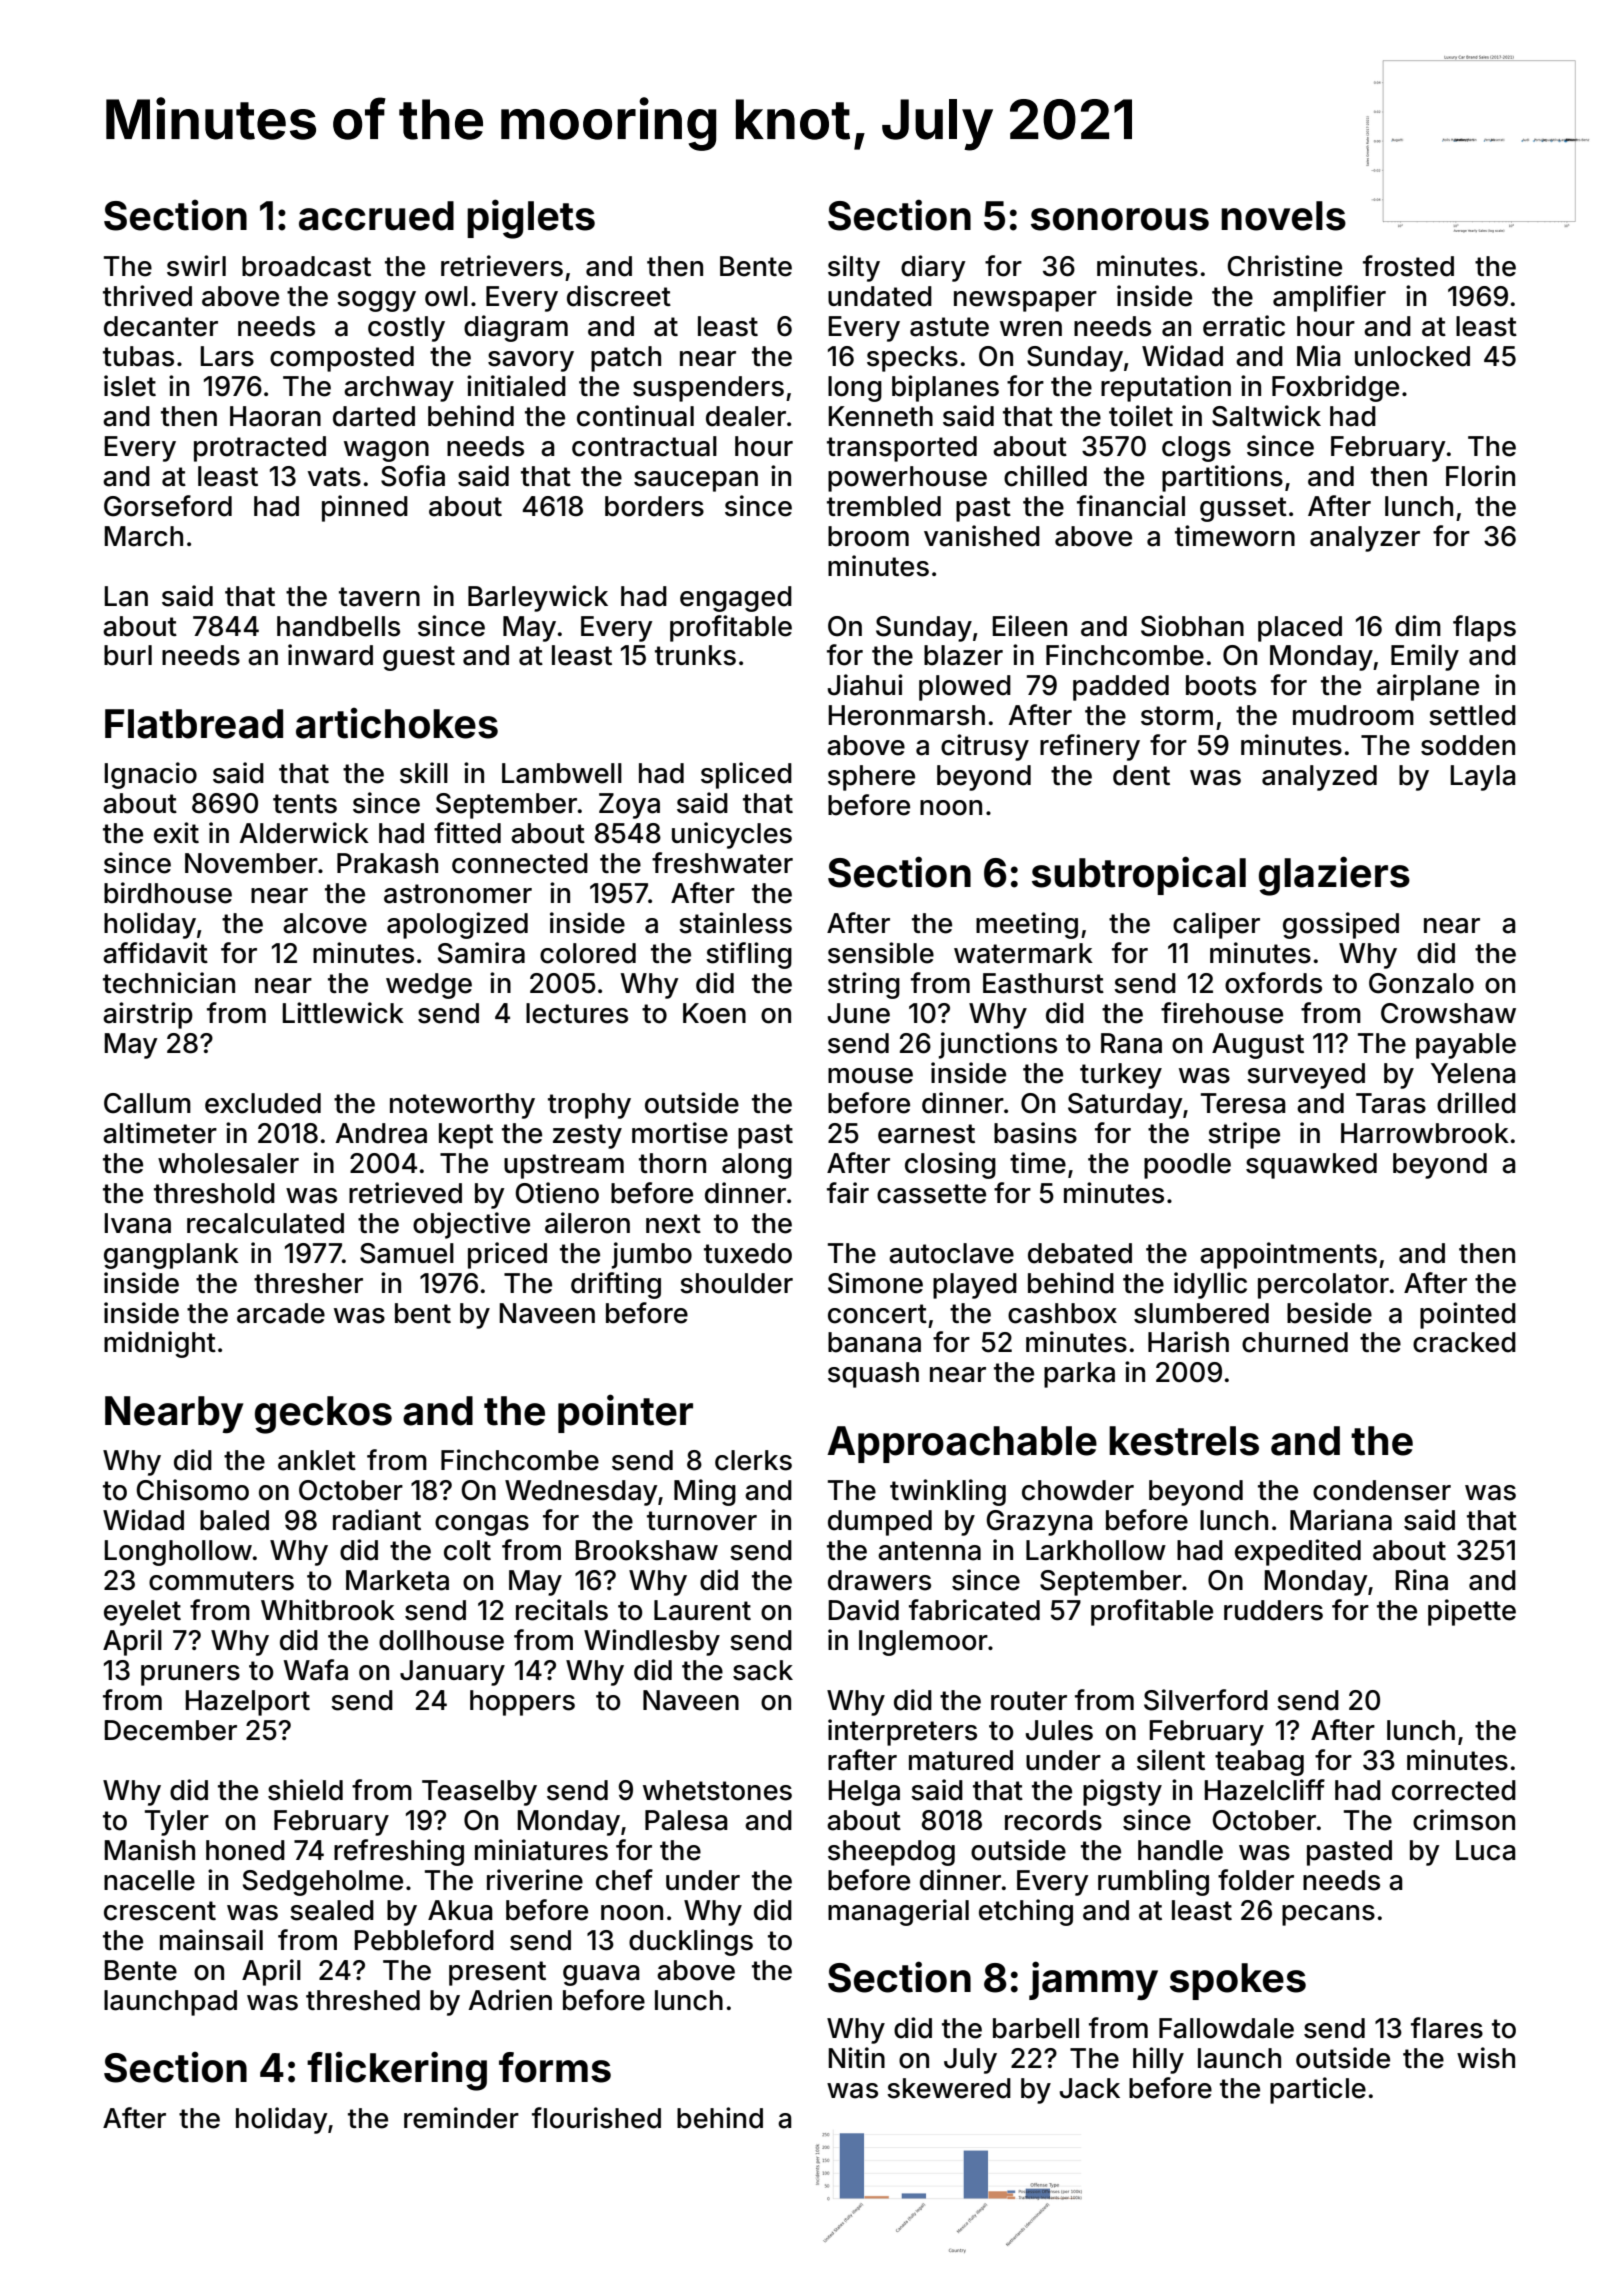 The width and height of the screenshot is (1620, 2292). I want to click on colored, so click(588, 953).
